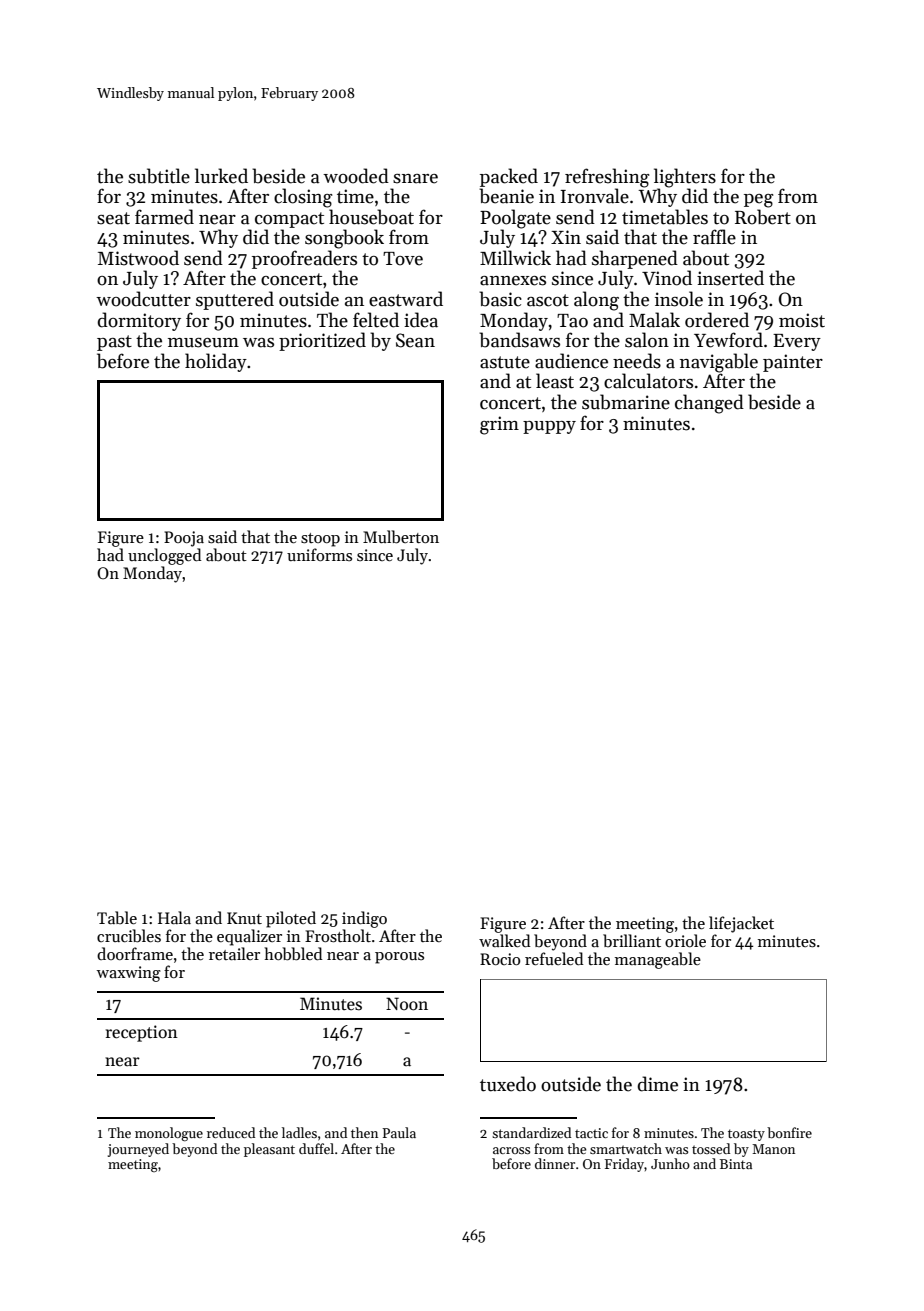 The height and width of the screenshot is (1311, 924). I want to click on dime, so click(658, 1084).
